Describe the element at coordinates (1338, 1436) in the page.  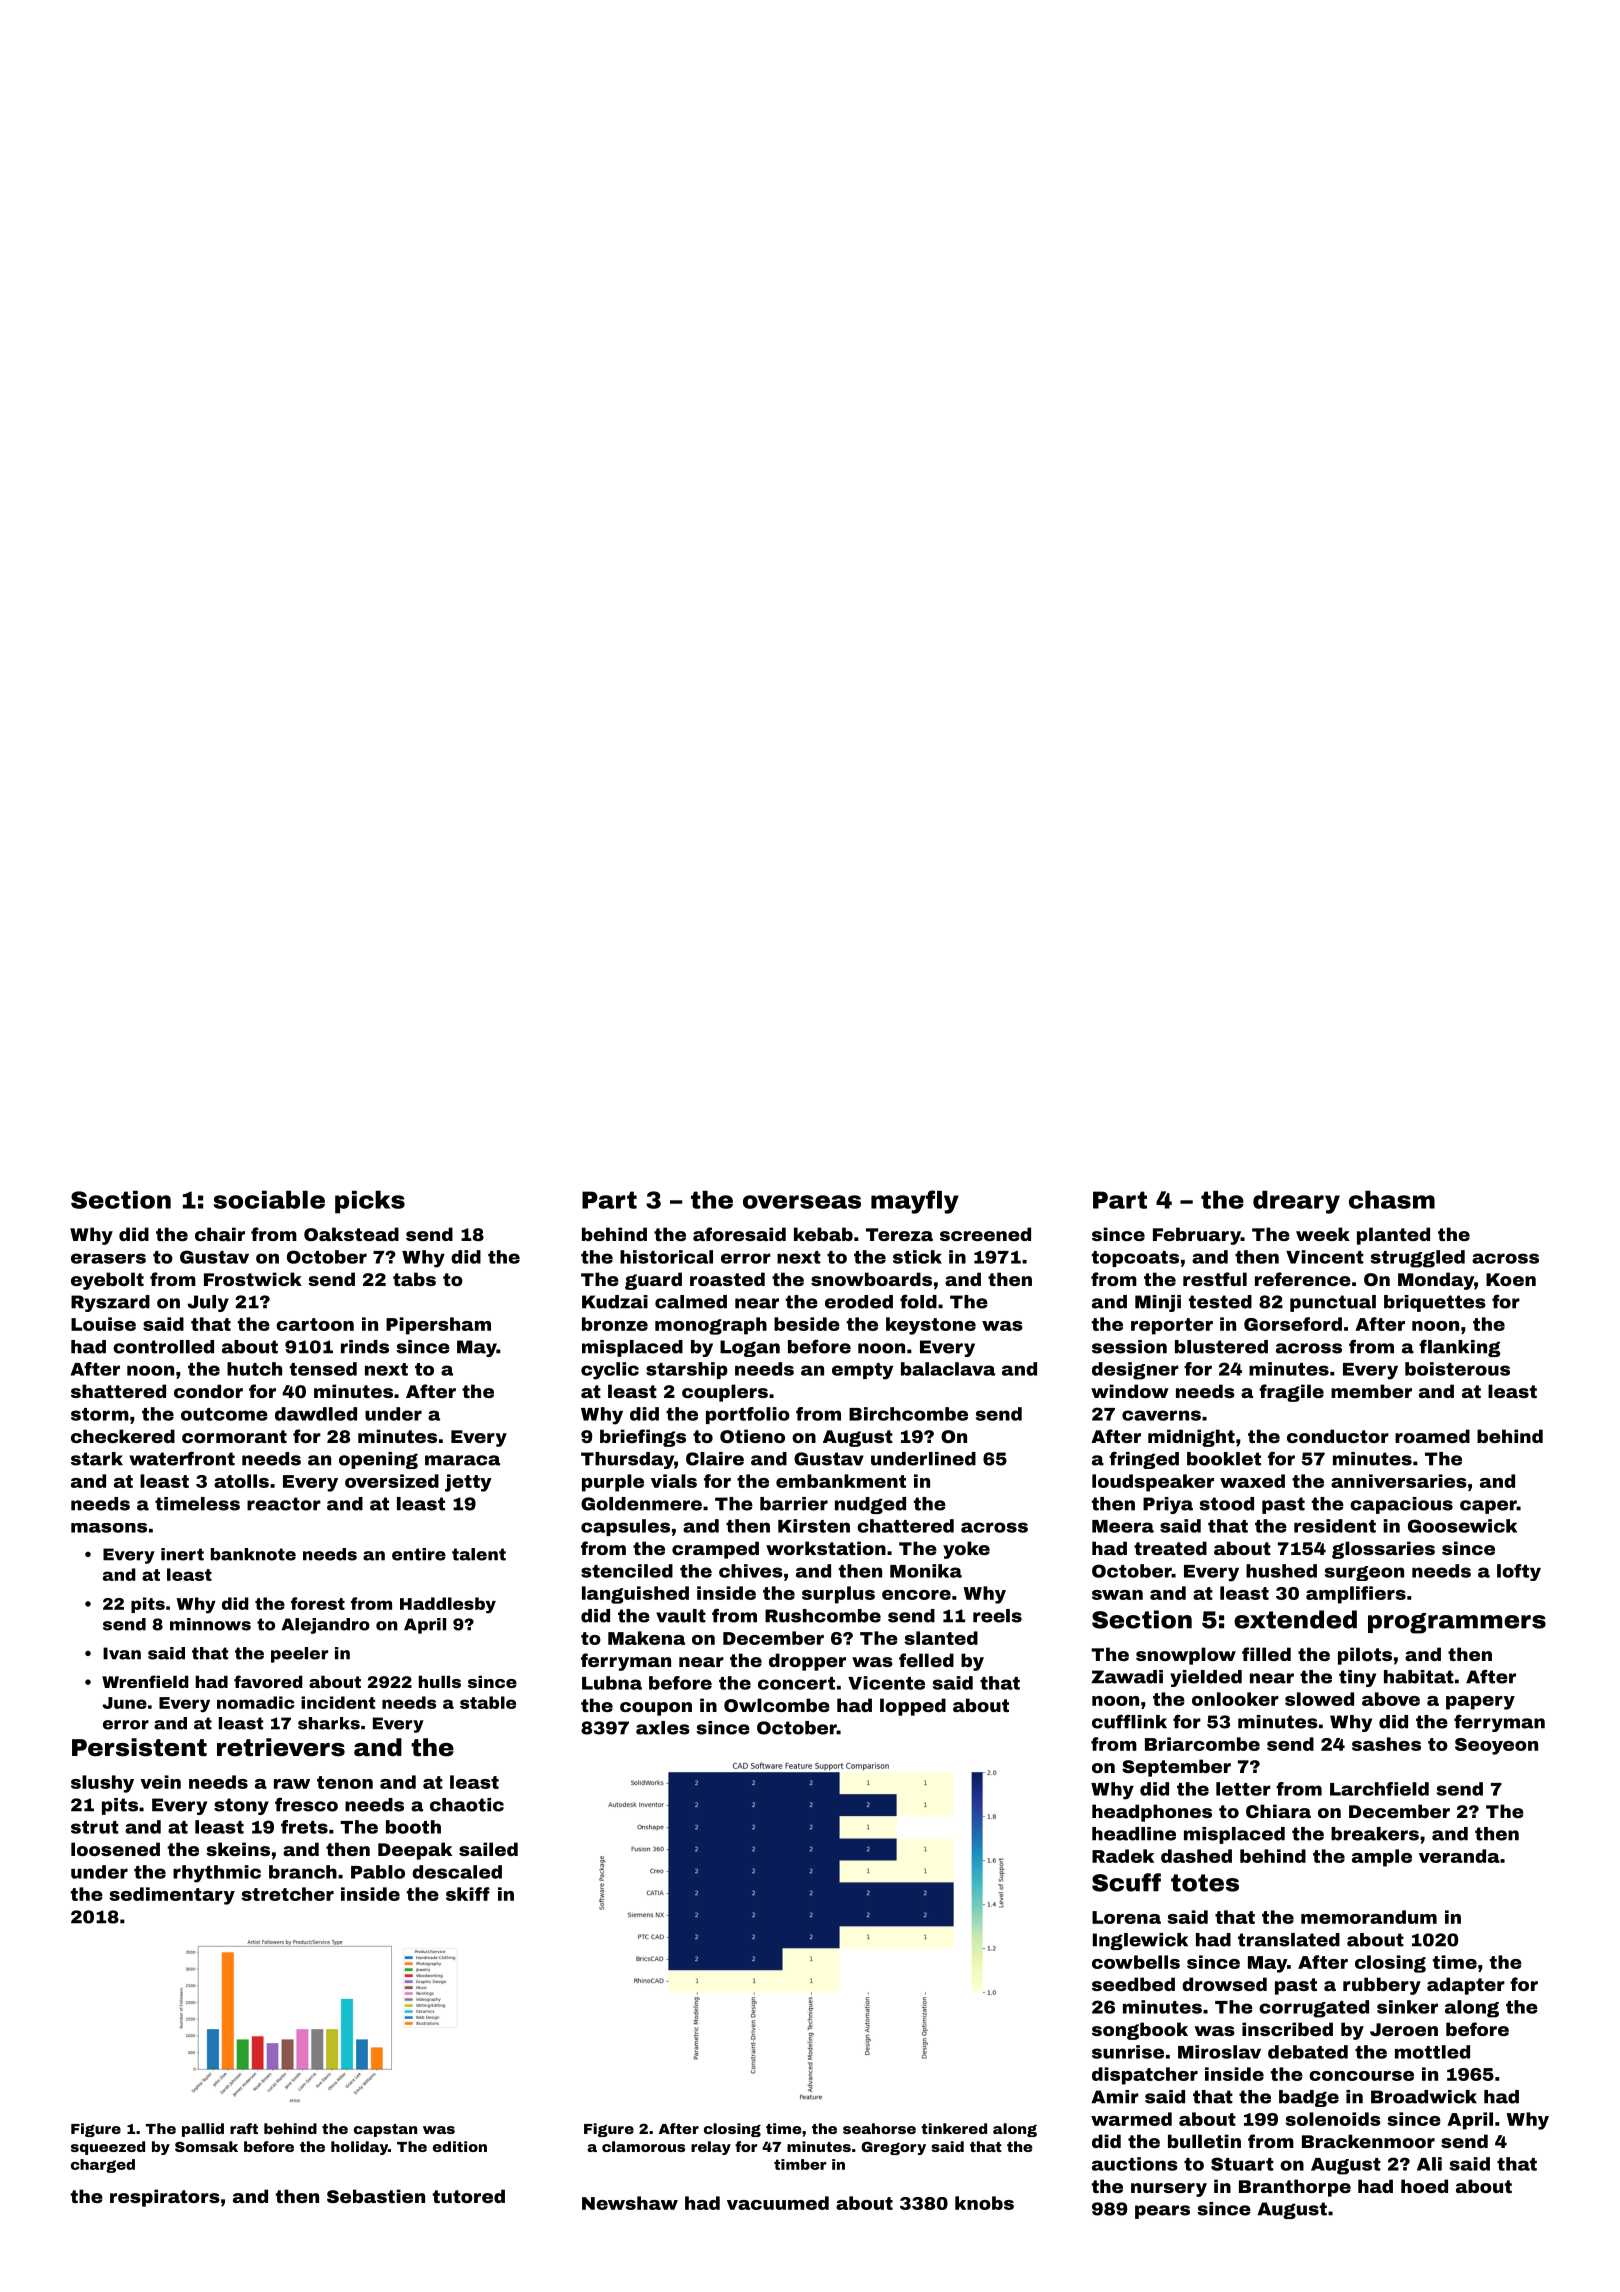
I see `conductor` at that location.
